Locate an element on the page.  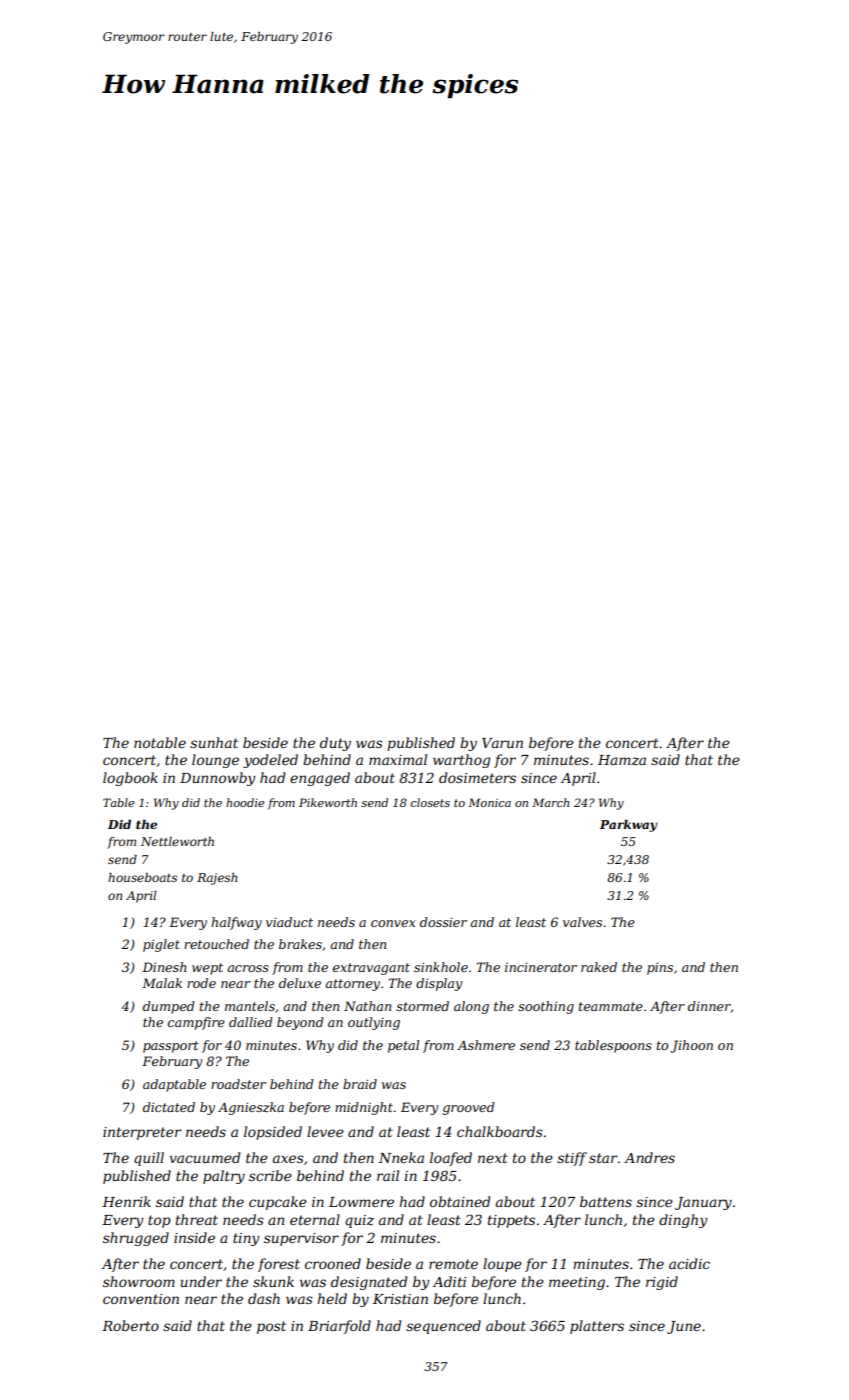
battens is located at coordinates (606, 1201).
